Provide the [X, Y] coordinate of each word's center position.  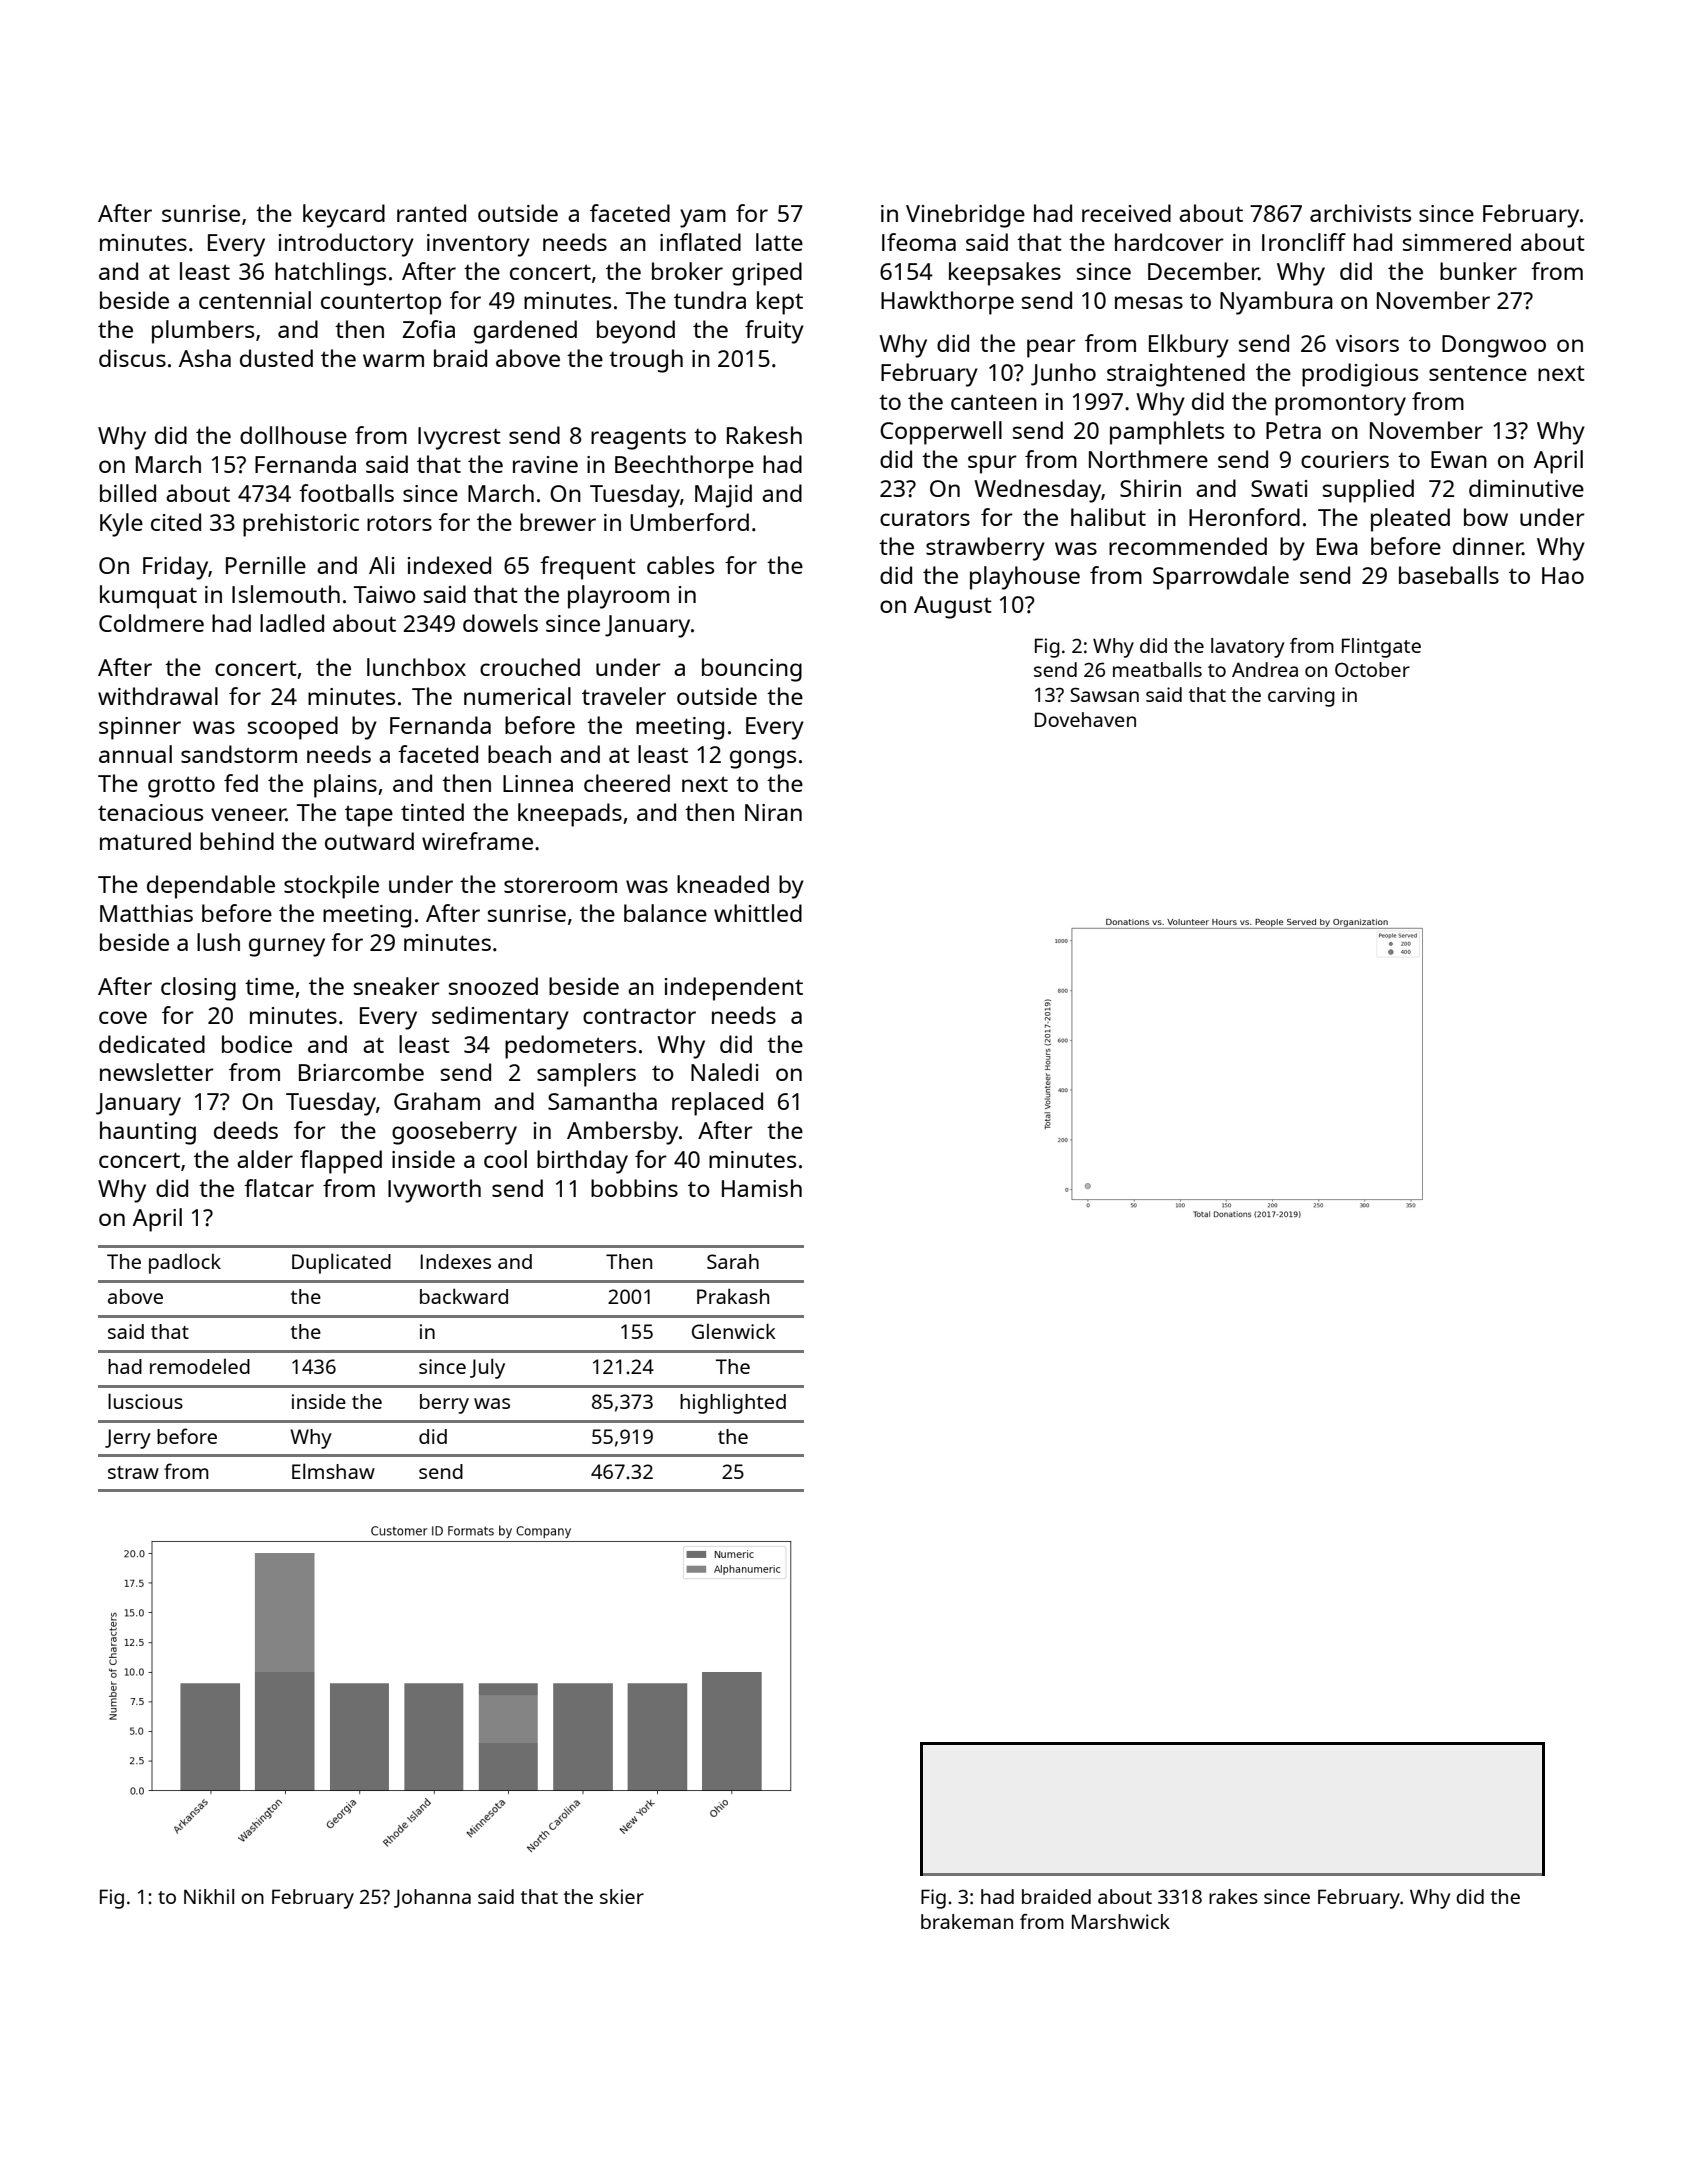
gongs [763, 759]
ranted [431, 213]
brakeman [967, 1921]
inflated [700, 242]
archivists [1360, 213]
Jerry [128, 1439]
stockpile [331, 887]
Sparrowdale [1221, 578]
